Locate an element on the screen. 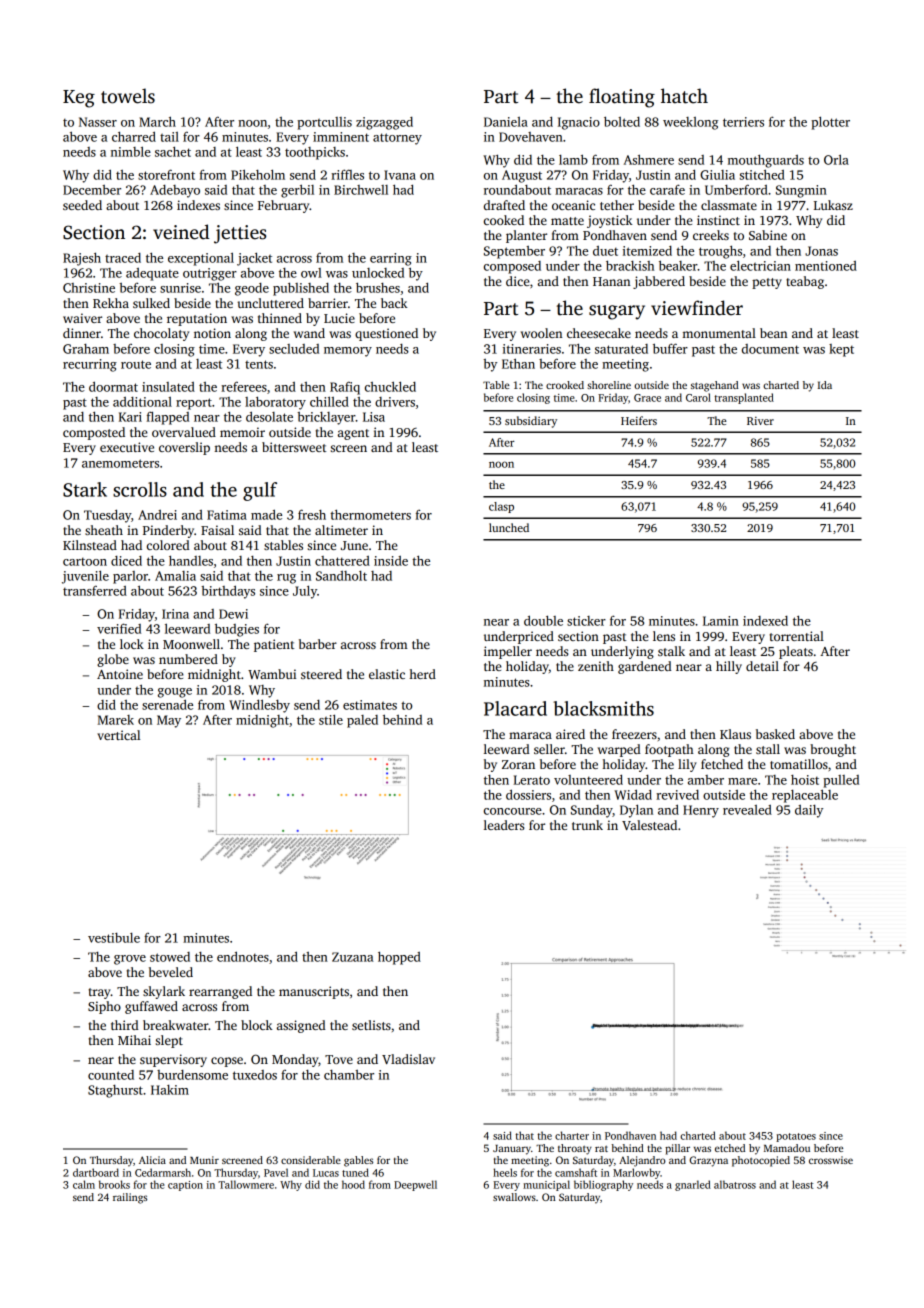 The image size is (924, 1308). caption is located at coordinates (185, 1186).
